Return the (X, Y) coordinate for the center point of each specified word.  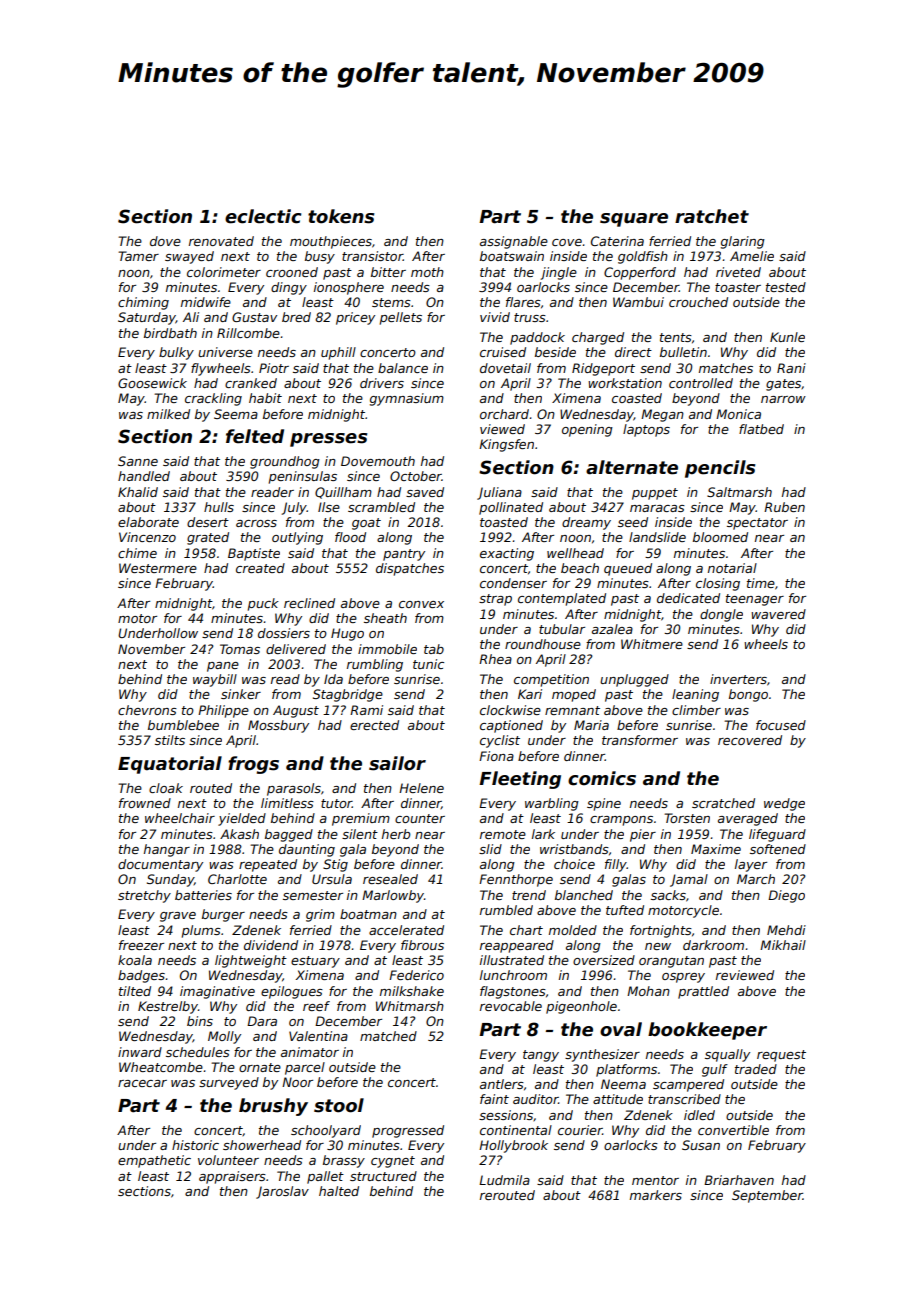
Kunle (787, 337)
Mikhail (783, 945)
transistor (372, 256)
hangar (167, 850)
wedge (784, 804)
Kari (530, 694)
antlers (502, 1084)
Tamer (138, 256)
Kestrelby (168, 1007)
